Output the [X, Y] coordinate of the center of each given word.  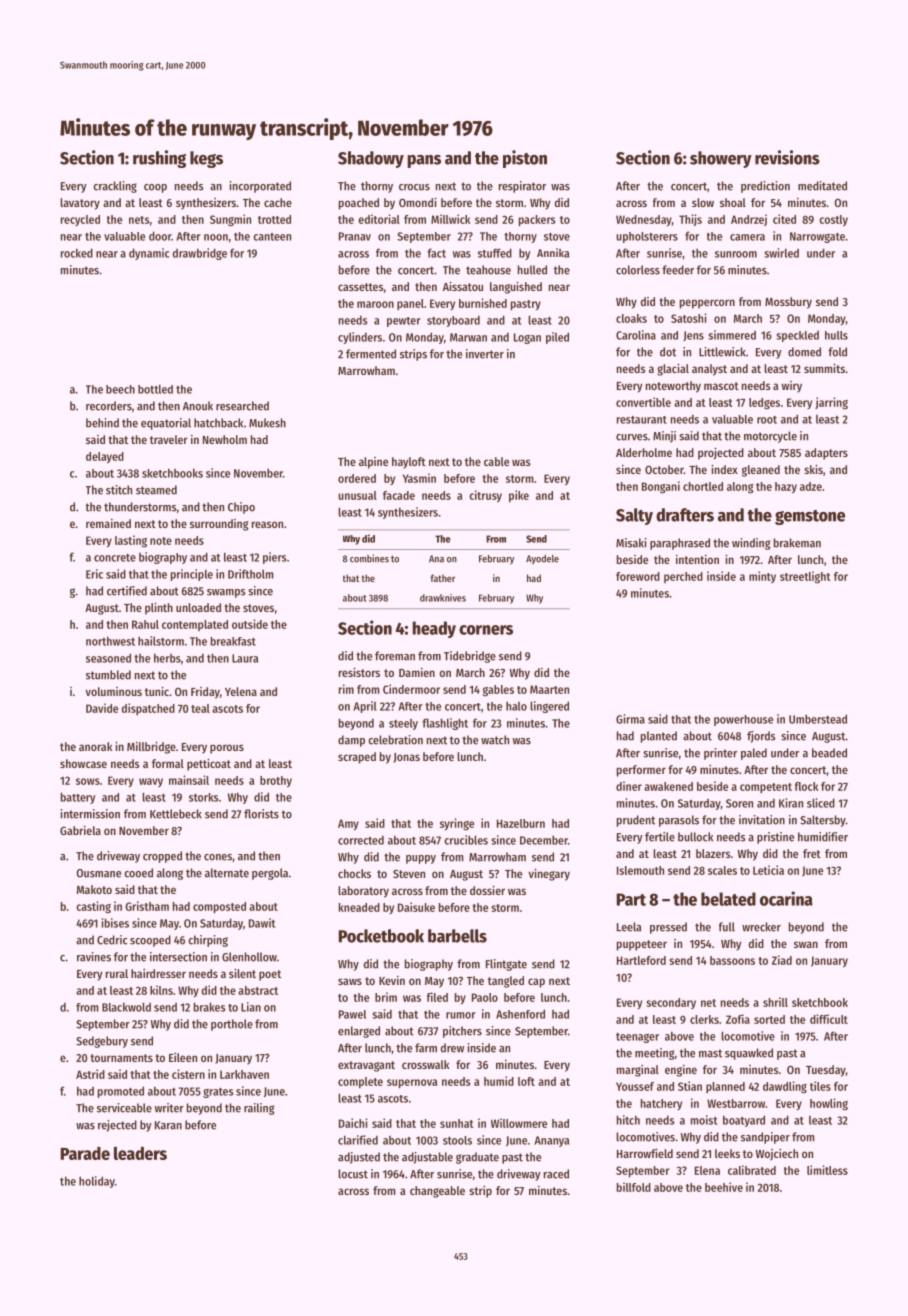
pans [424, 161]
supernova [412, 1083]
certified [127, 591]
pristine [775, 838]
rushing [159, 159]
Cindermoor [411, 689]
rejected [117, 1126]
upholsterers [647, 237]
